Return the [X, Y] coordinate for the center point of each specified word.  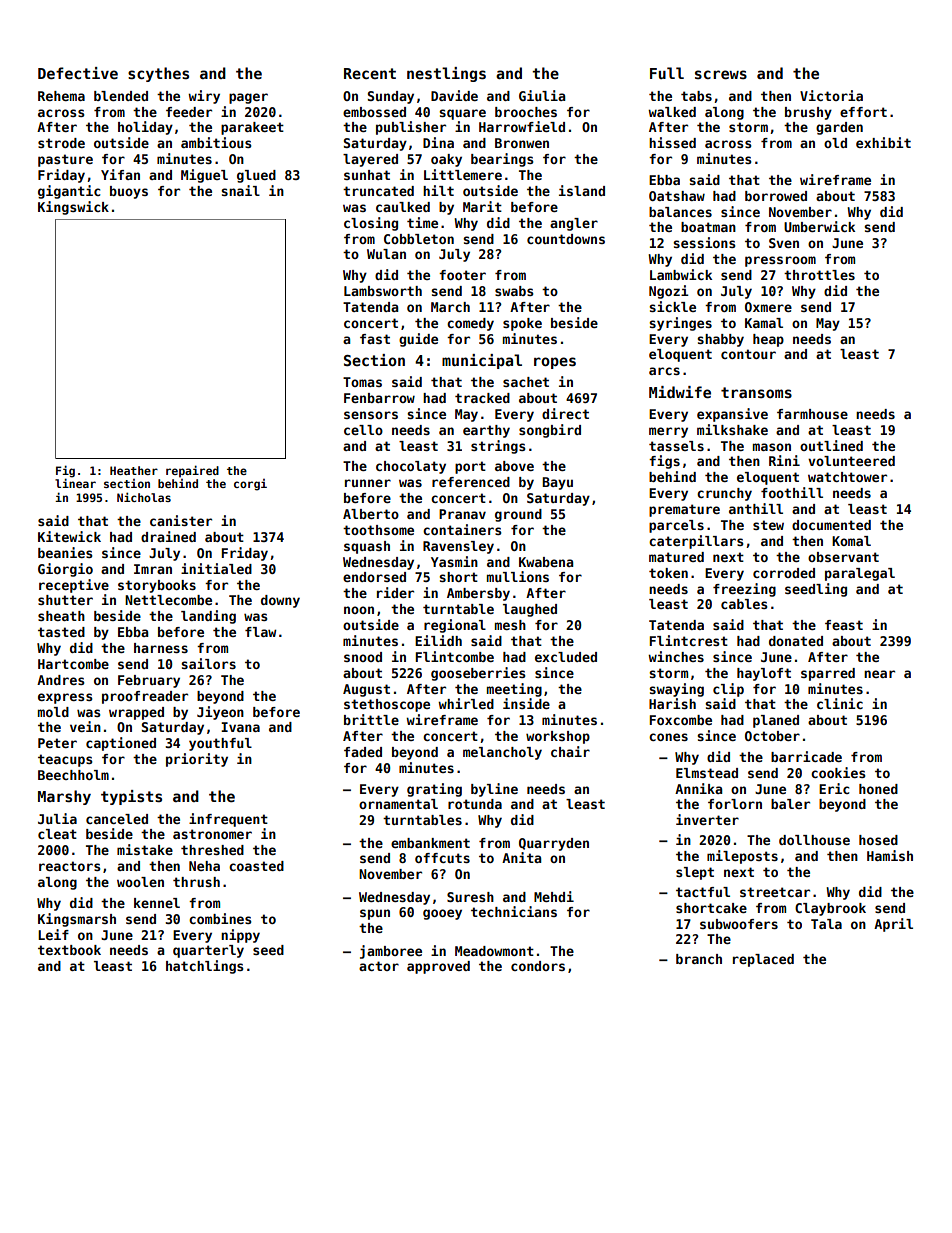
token [668, 573]
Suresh [470, 897]
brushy [808, 113]
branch [699, 959]
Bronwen [522, 143]
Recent [370, 73]
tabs [696, 96]
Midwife [680, 392]
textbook [69, 950]
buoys [129, 192]
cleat [57, 834]
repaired [192, 471]
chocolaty [411, 467]
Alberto [371, 514]
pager [248, 98]
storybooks [157, 586]
